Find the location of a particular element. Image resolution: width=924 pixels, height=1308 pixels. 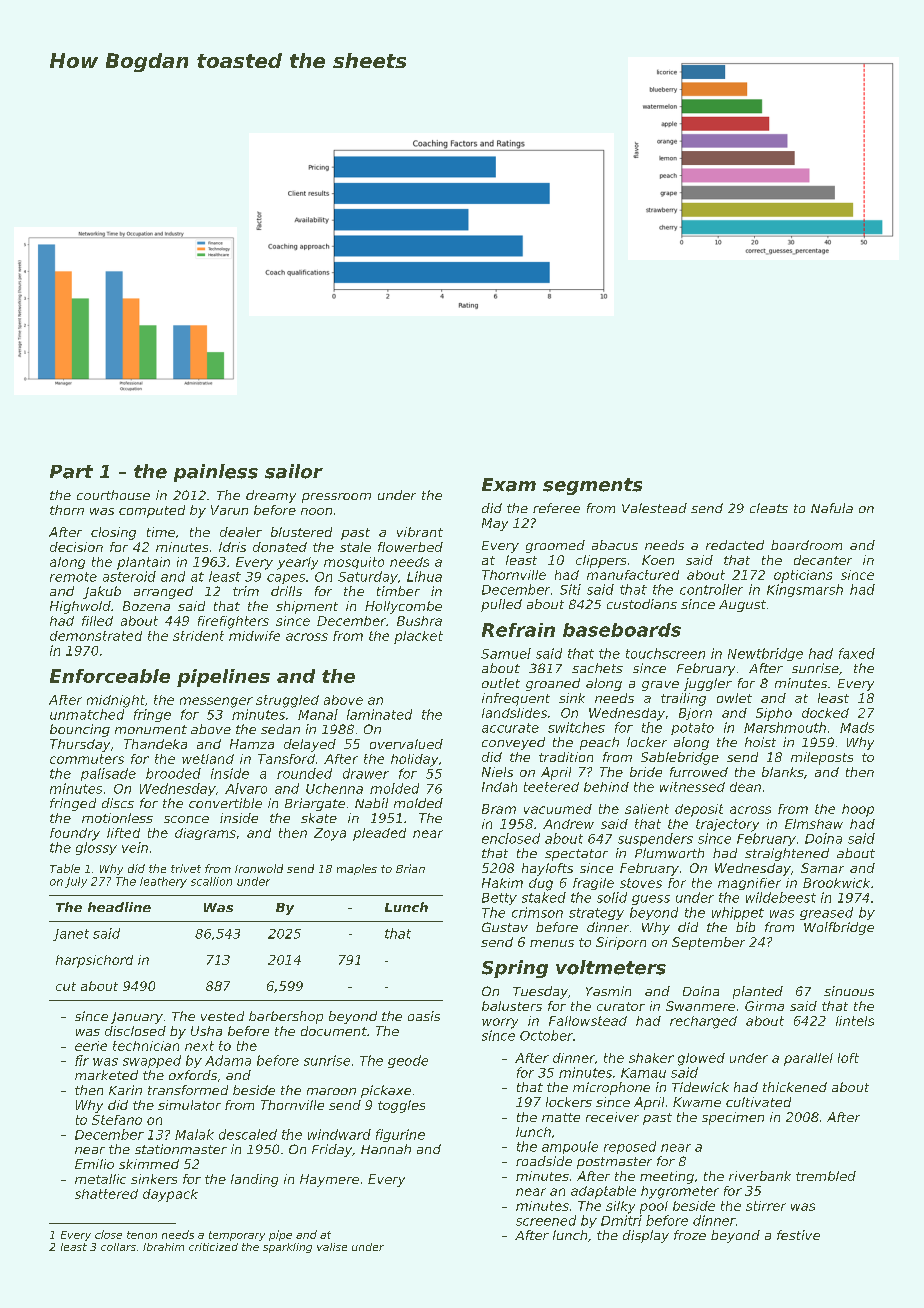

Kingsmarsh is located at coordinates (805, 590).
